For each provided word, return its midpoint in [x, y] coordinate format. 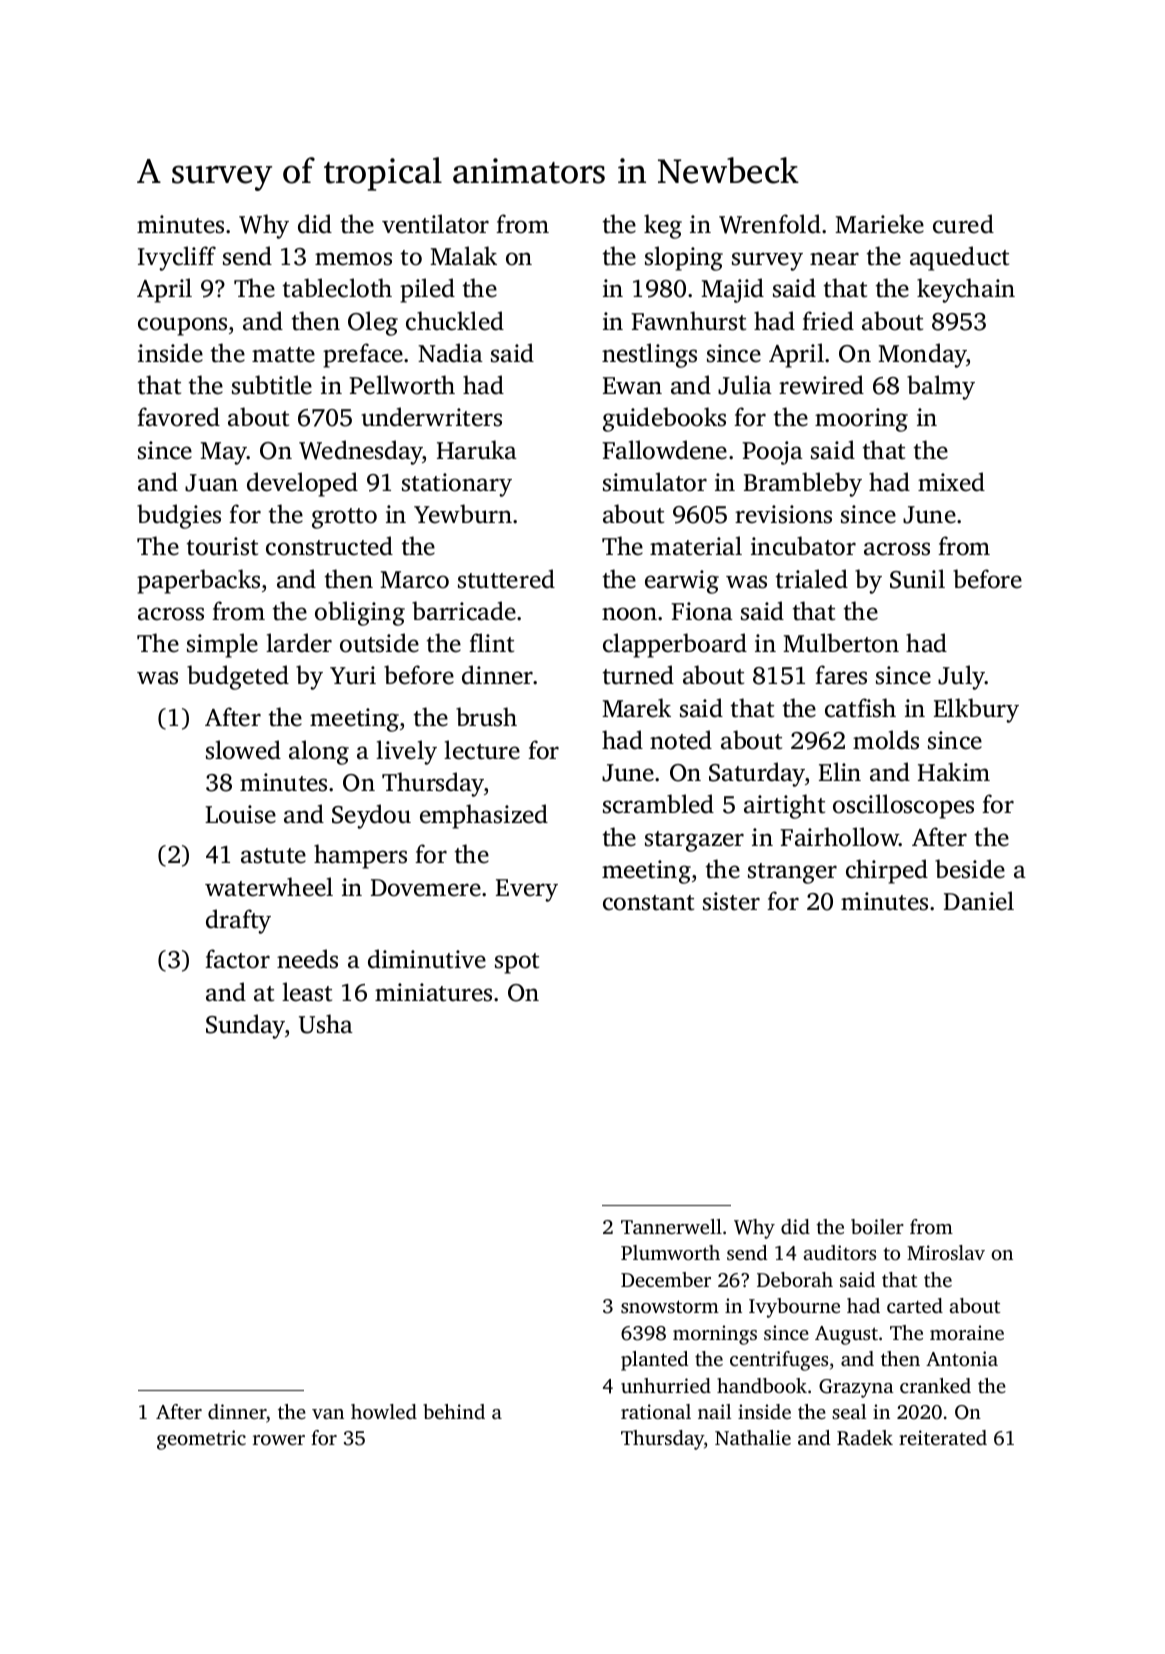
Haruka [477, 450]
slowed [243, 750]
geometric [201, 1440]
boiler [877, 1226]
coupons [182, 326]
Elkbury [976, 710]
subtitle [272, 385]
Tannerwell [671, 1226]
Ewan [632, 386]
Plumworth [670, 1252]
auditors [839, 1252]
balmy [941, 387]
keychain [966, 290]
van [328, 1414]
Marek [636, 708]
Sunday [245, 1026]
